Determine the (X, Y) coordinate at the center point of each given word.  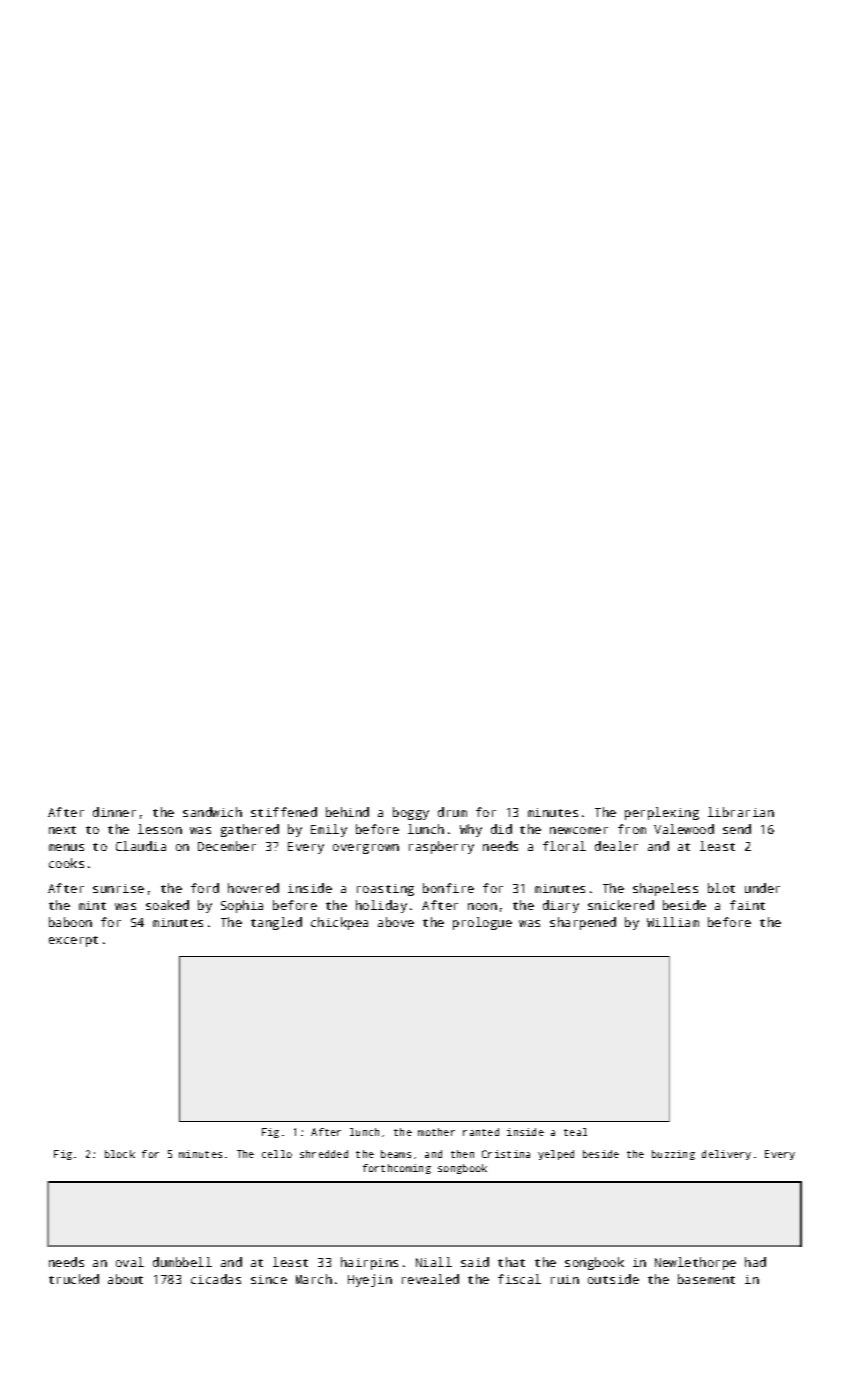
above (396, 922)
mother (436, 1132)
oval (130, 1262)
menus (66, 847)
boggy (411, 813)
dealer (616, 846)
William (673, 922)
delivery (726, 1155)
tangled (276, 923)
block (120, 1154)
